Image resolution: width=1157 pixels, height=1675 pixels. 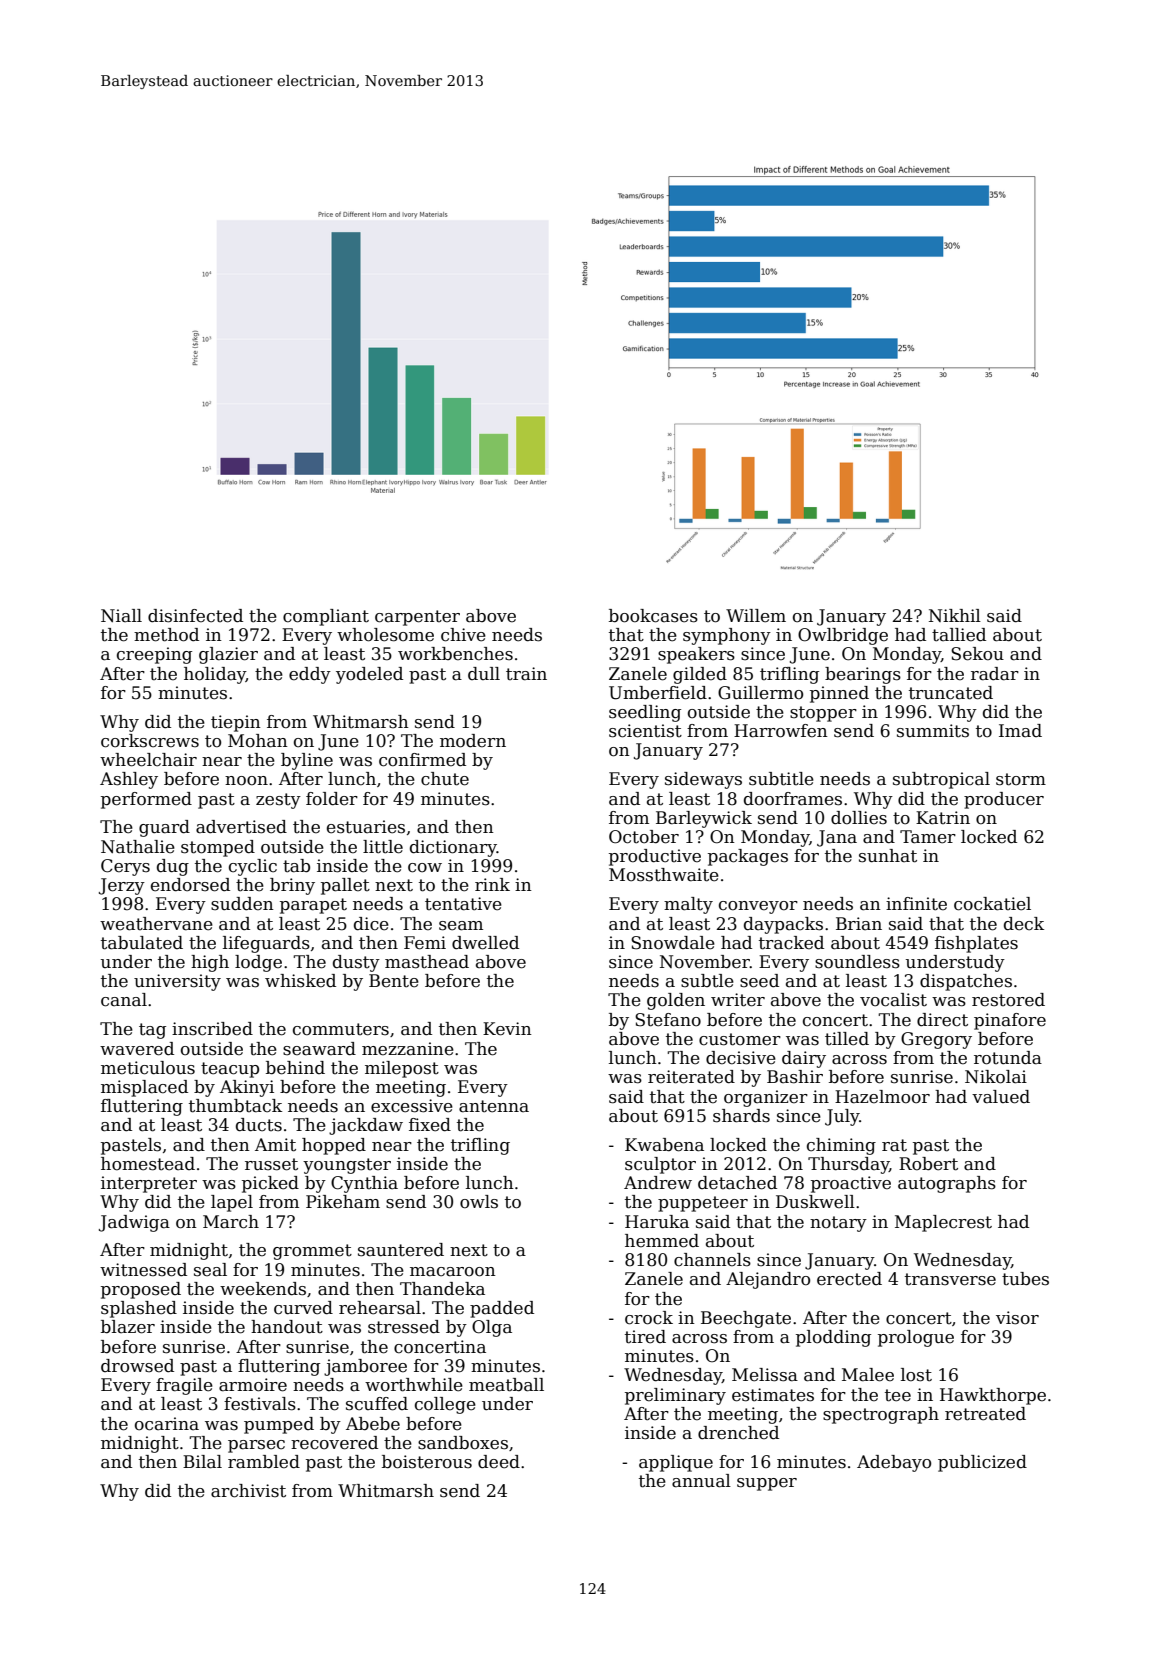 I want to click on carpenter, so click(x=417, y=618).
